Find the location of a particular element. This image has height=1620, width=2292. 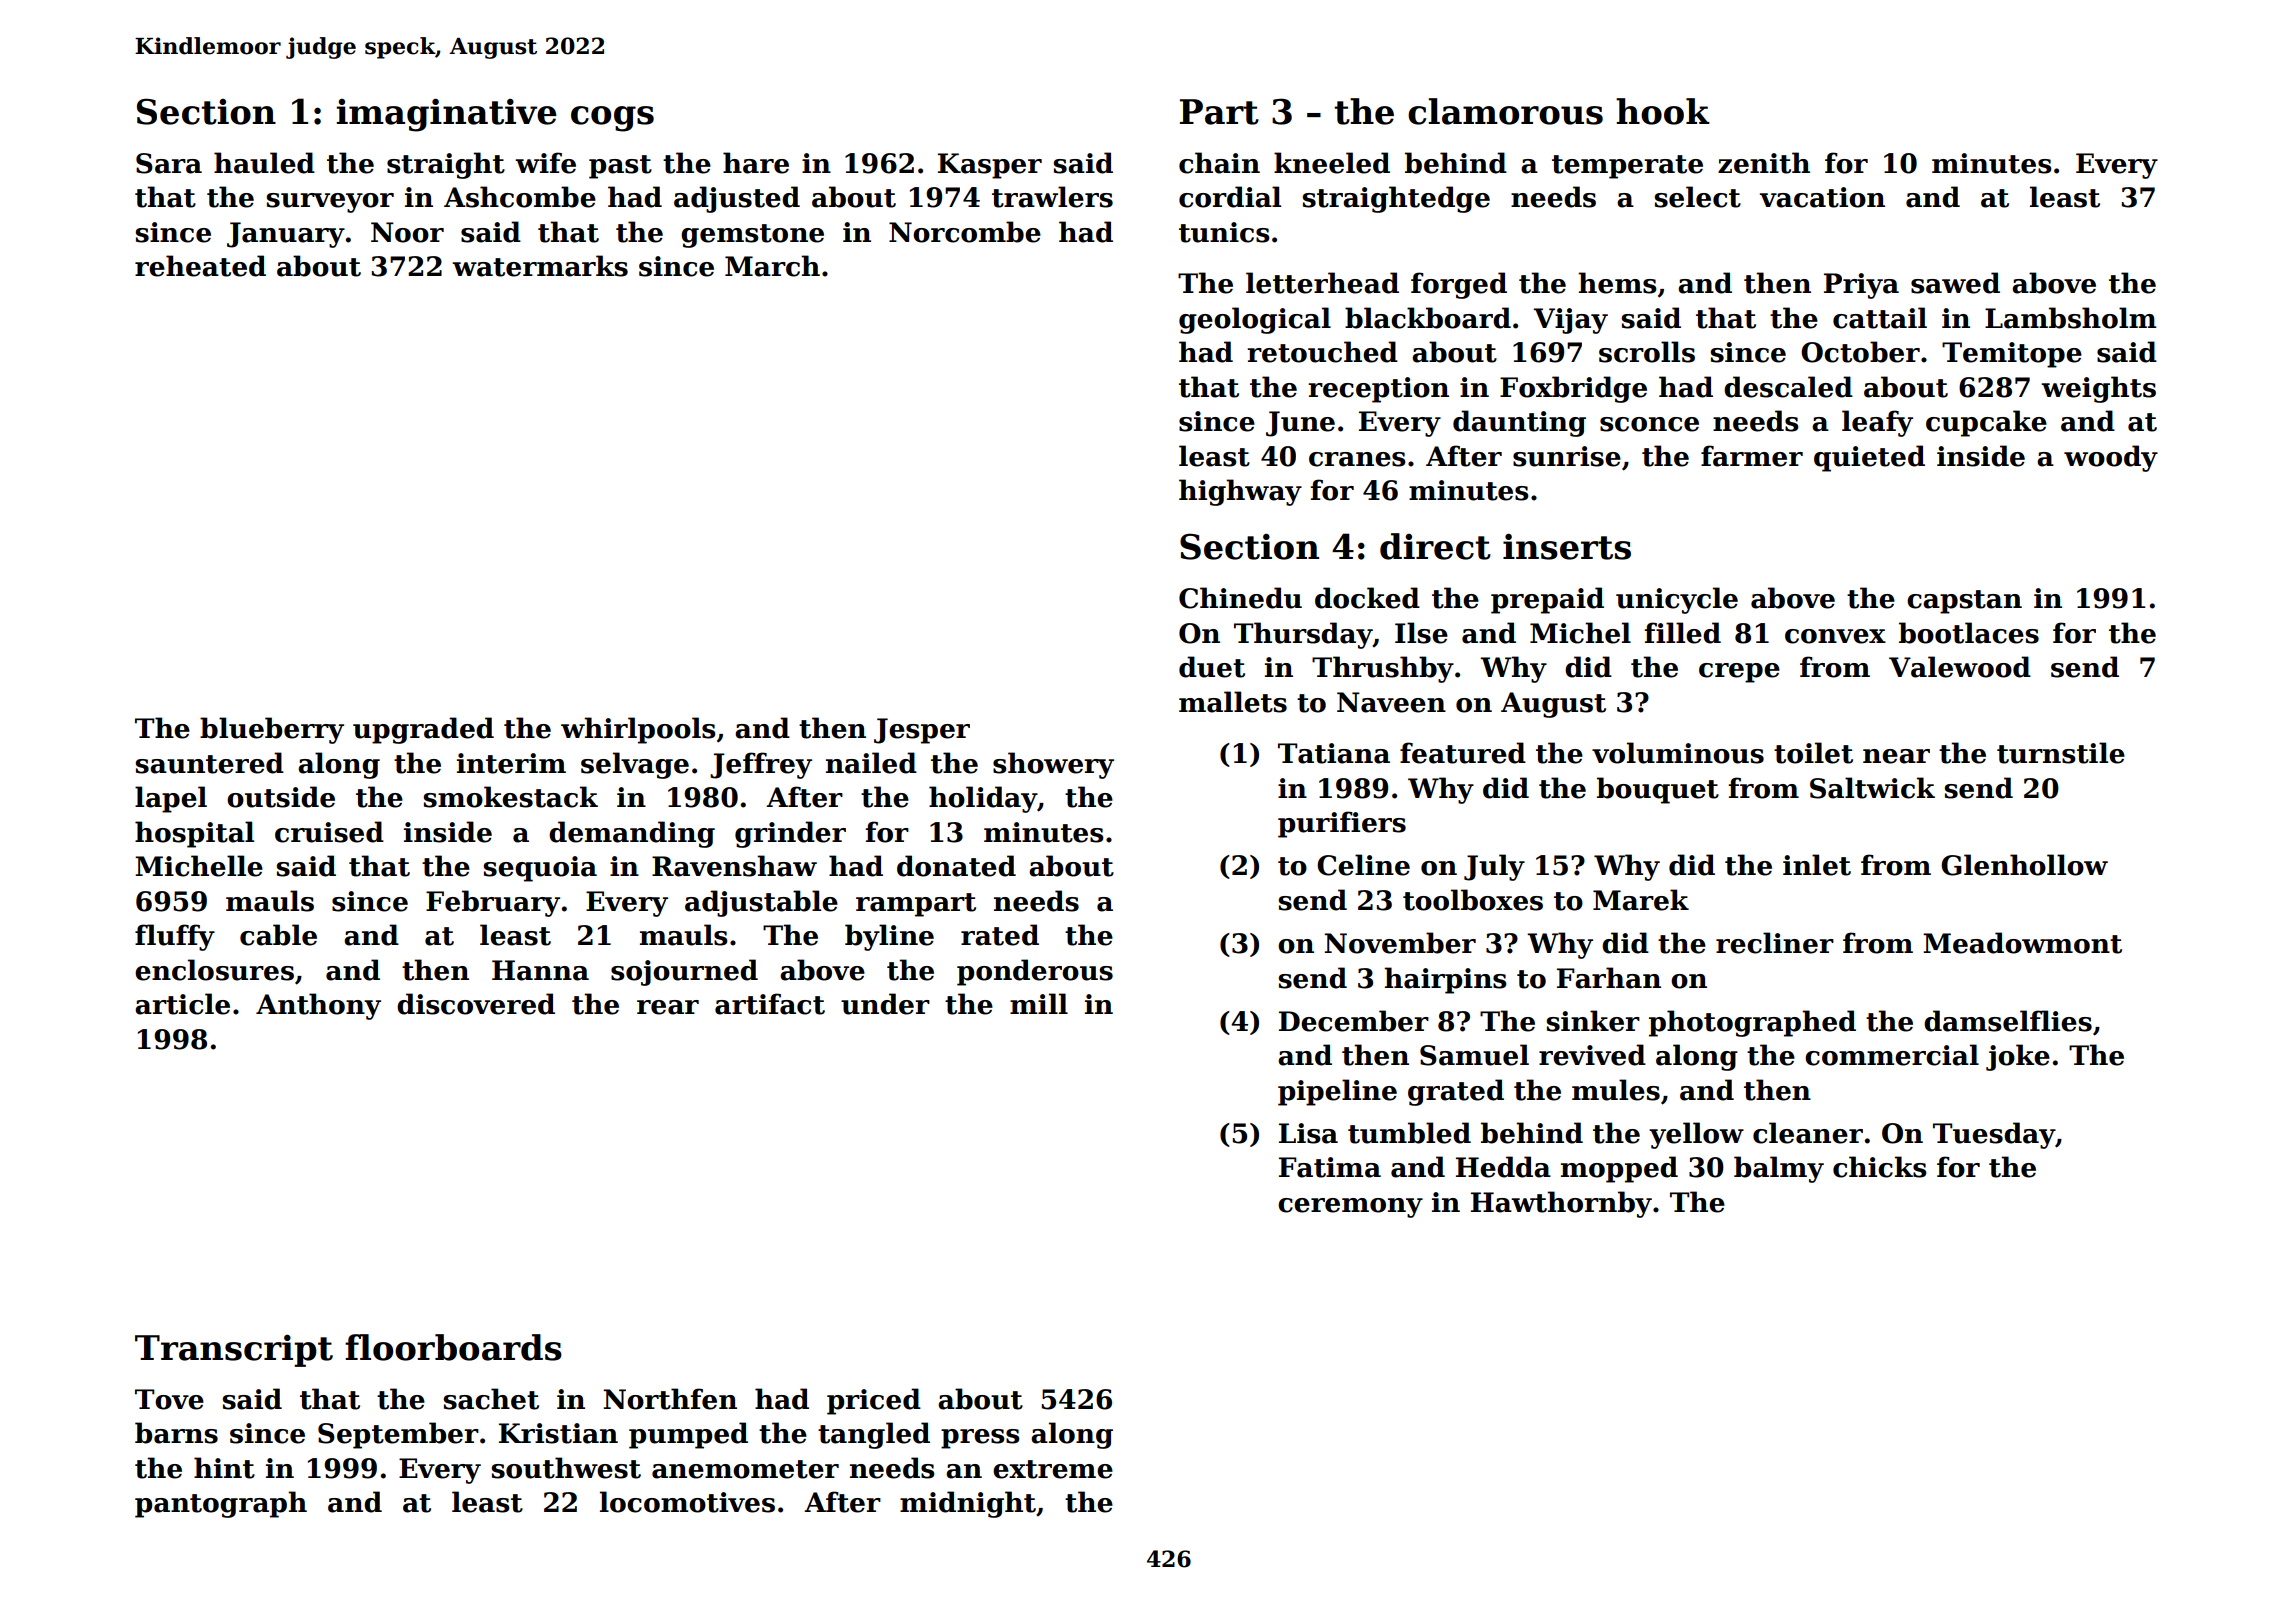

pantograph is located at coordinates (221, 1504).
